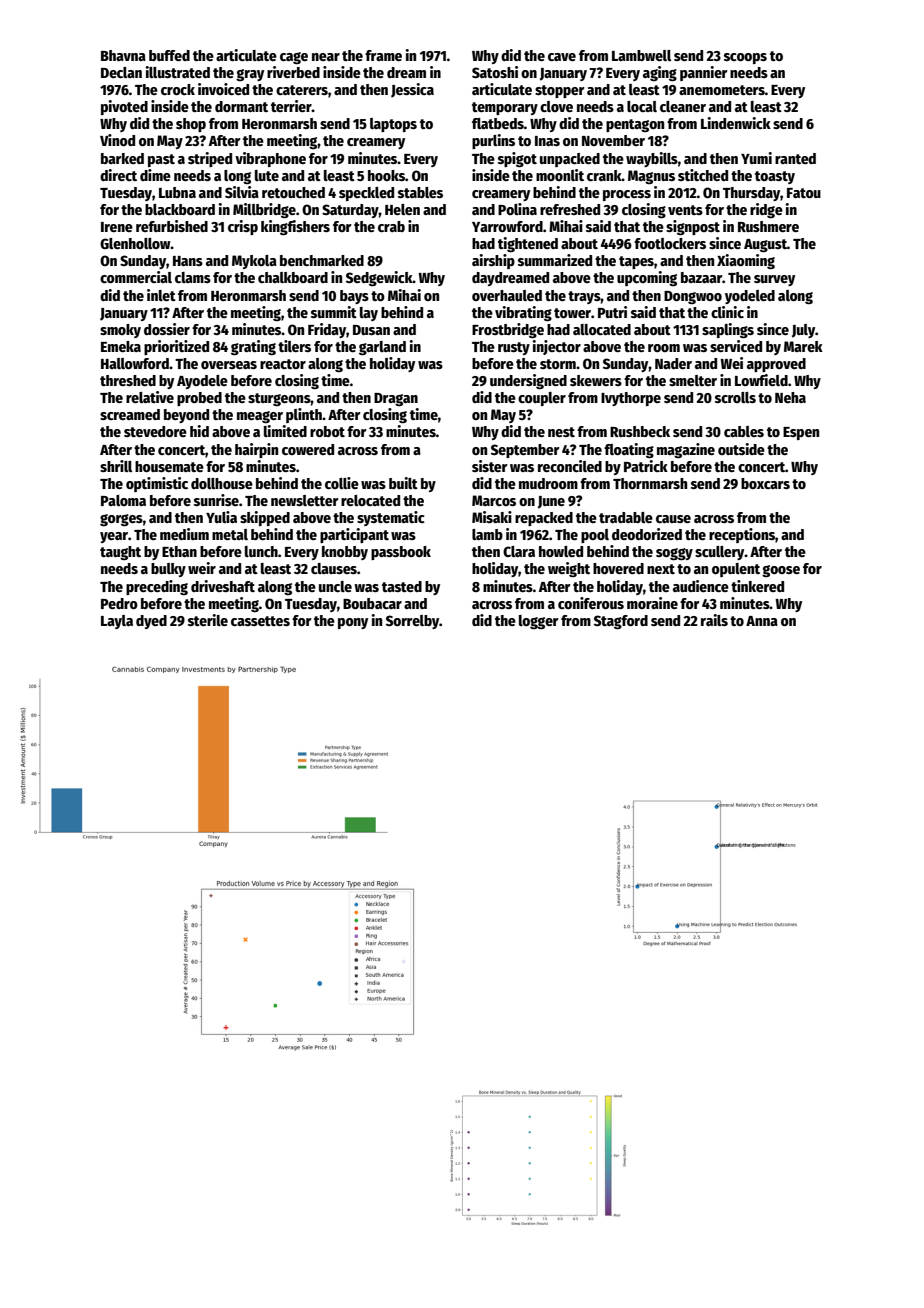 The height and width of the image is (1308, 924). What do you see at coordinates (562, 57) in the image?
I see `cave` at bounding box center [562, 57].
